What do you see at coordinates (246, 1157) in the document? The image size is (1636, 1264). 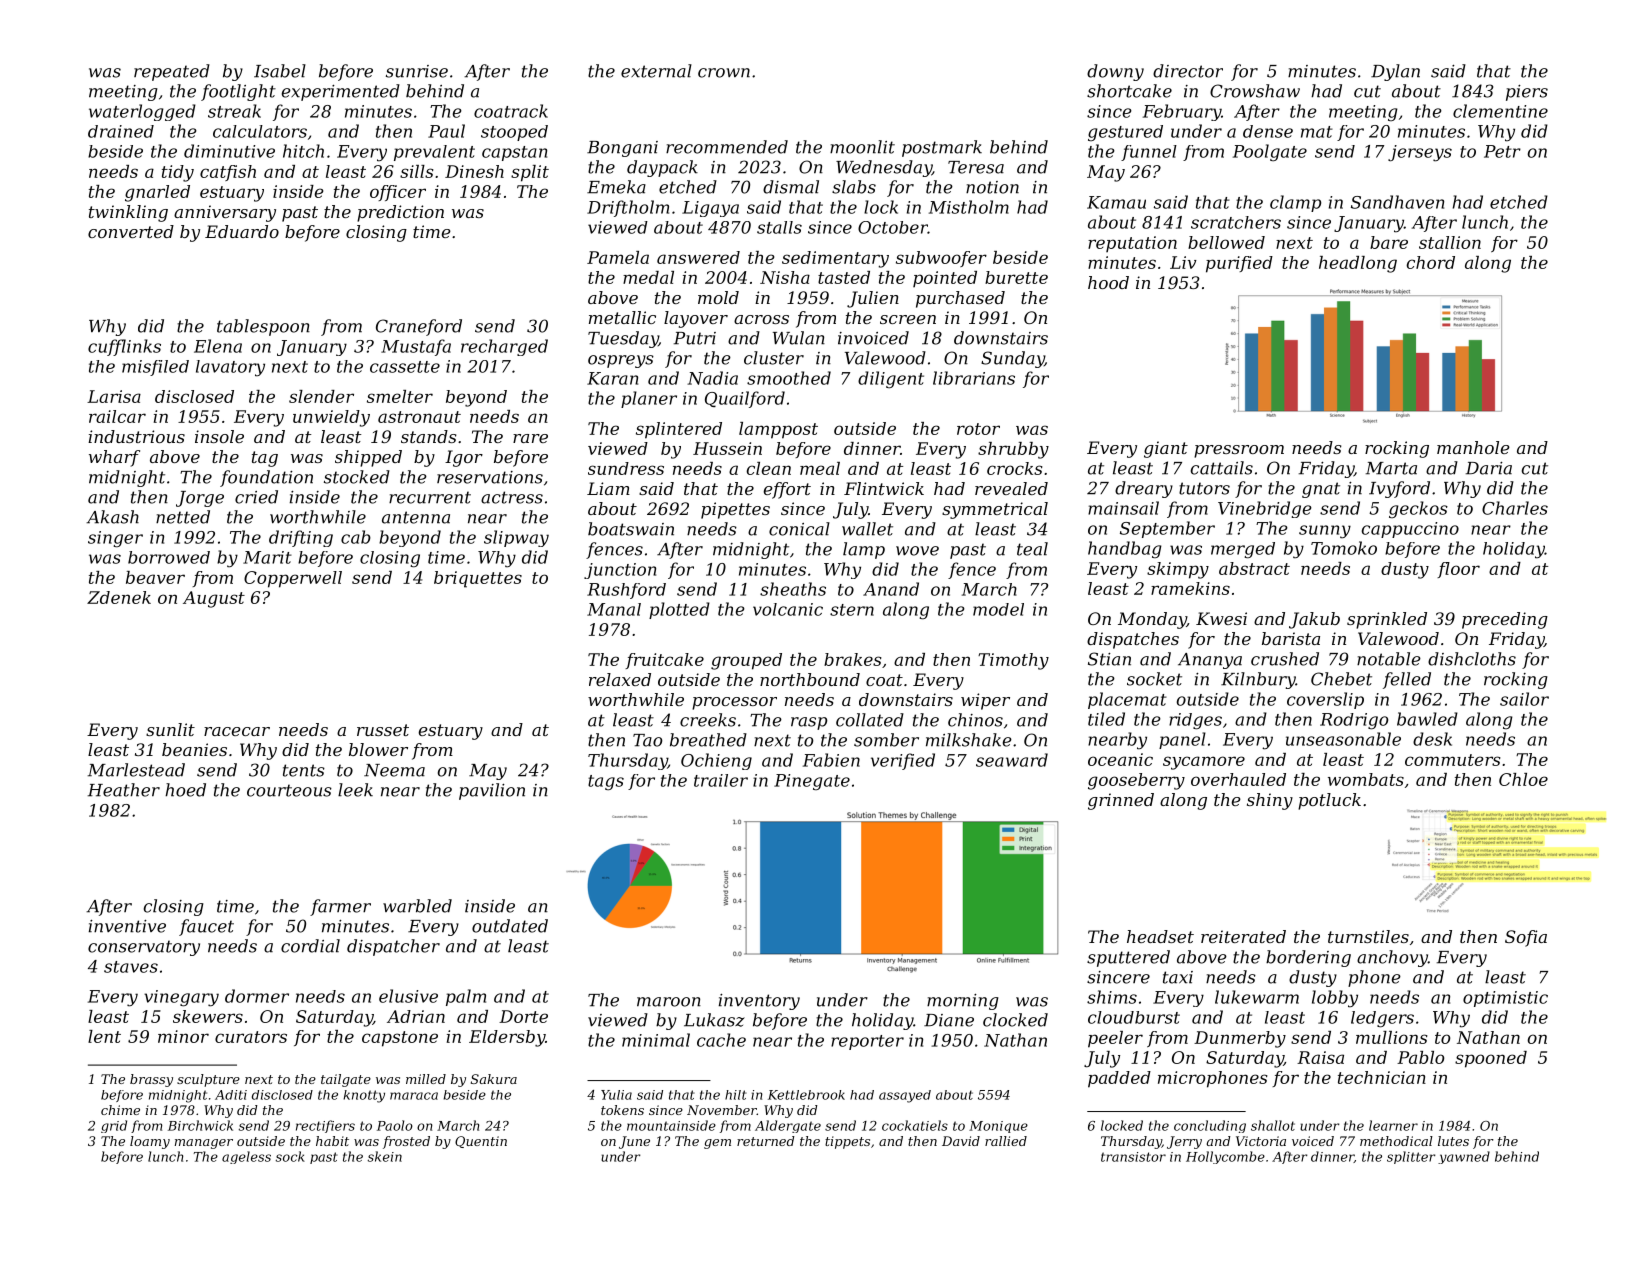 I see `ageless` at bounding box center [246, 1157].
